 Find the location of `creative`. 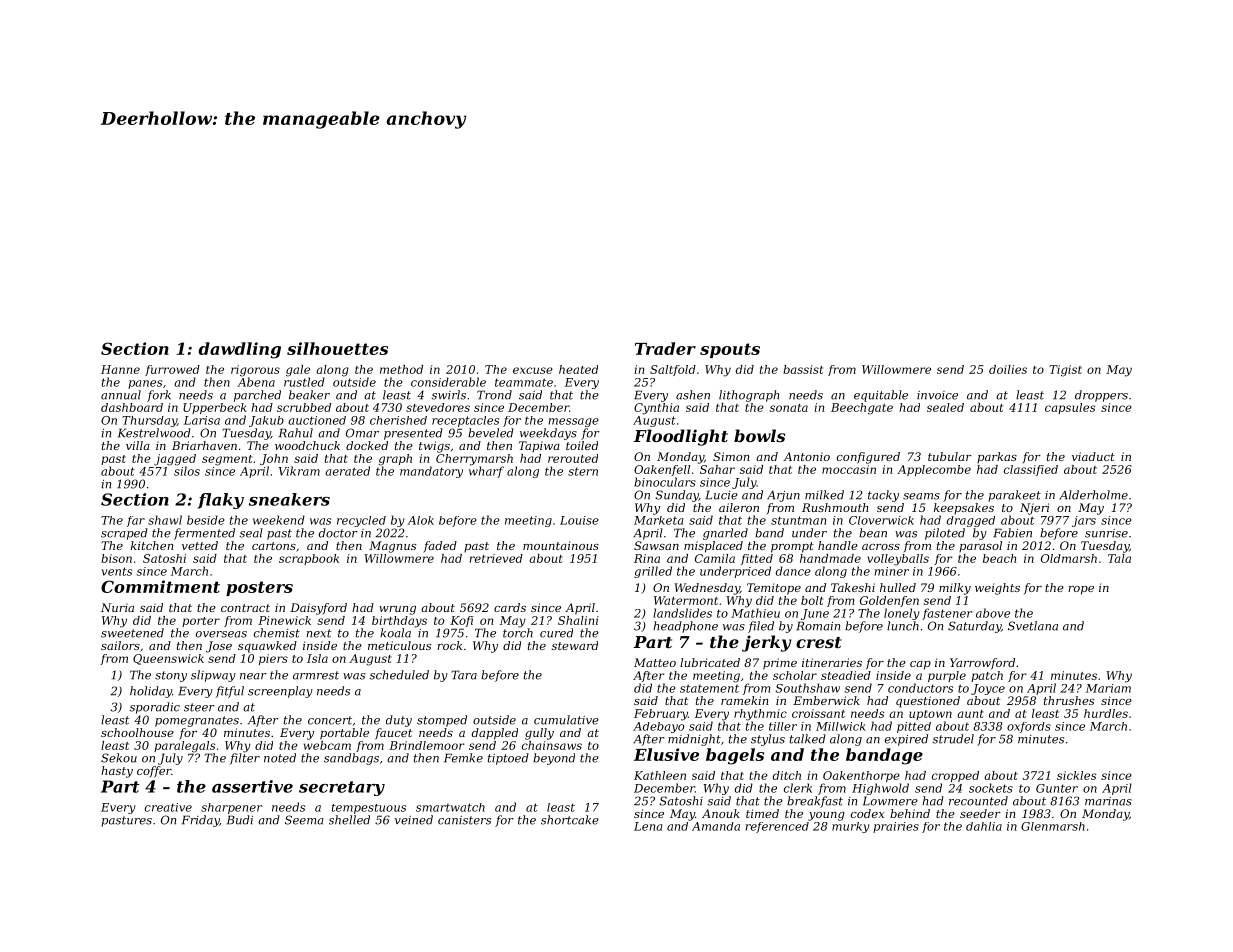

creative is located at coordinates (168, 807).
